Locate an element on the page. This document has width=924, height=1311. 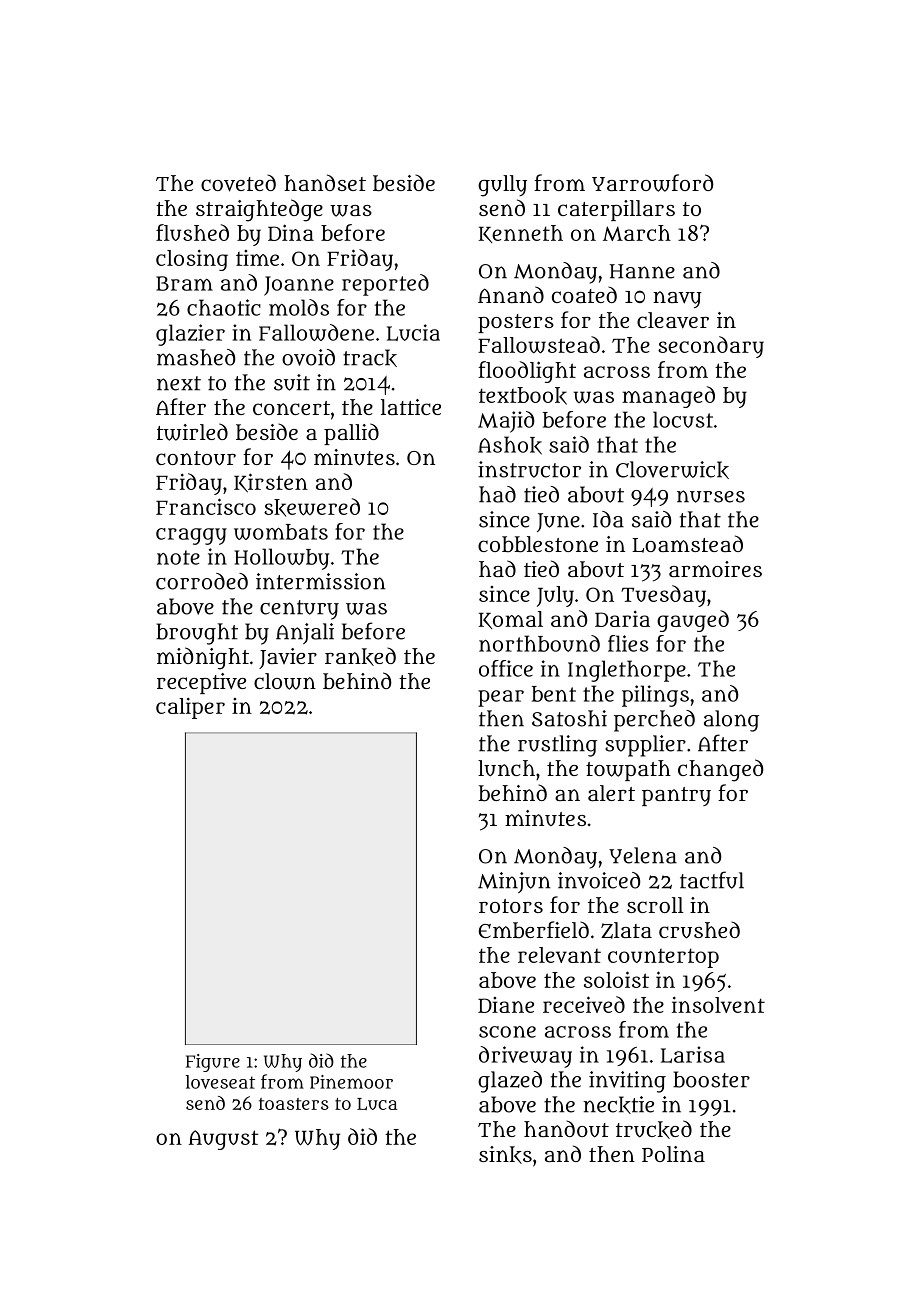
armoires is located at coordinates (715, 569).
